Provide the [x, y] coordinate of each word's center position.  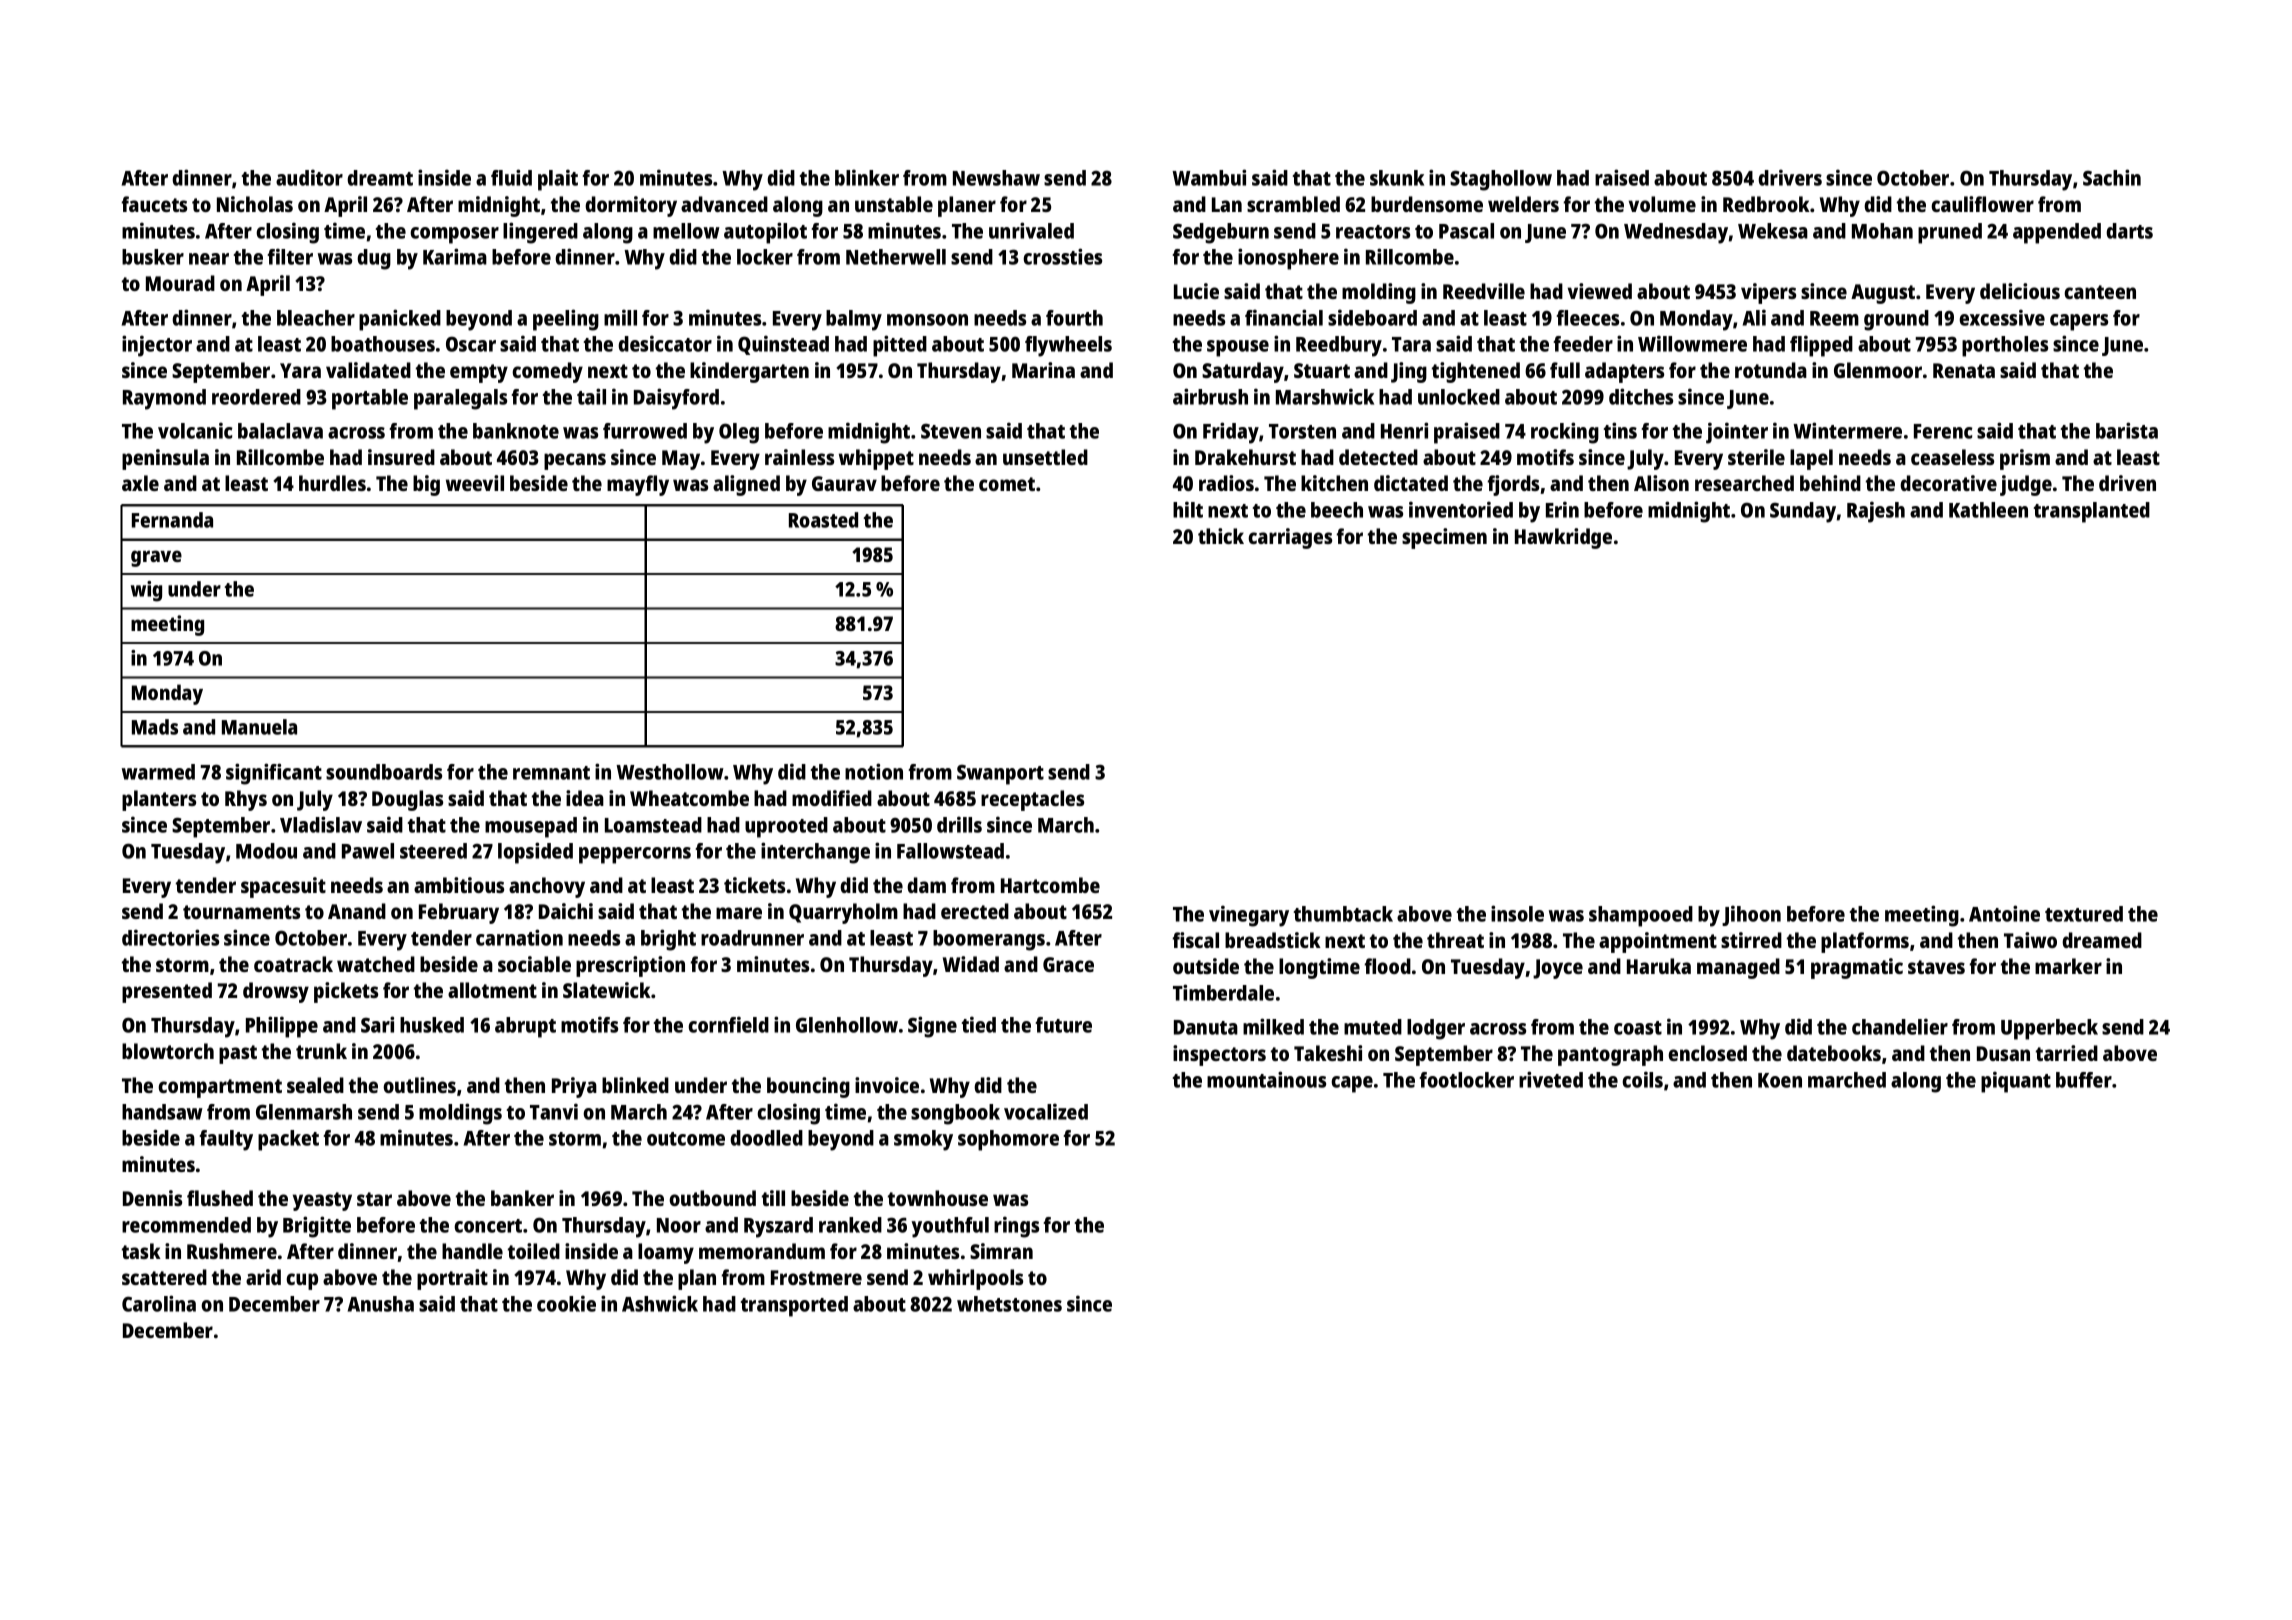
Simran [1001, 1251]
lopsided [535, 853]
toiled [534, 1251]
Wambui [1209, 177]
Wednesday [1676, 233]
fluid [511, 177]
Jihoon [1751, 915]
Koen [1780, 1080]
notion [874, 771]
